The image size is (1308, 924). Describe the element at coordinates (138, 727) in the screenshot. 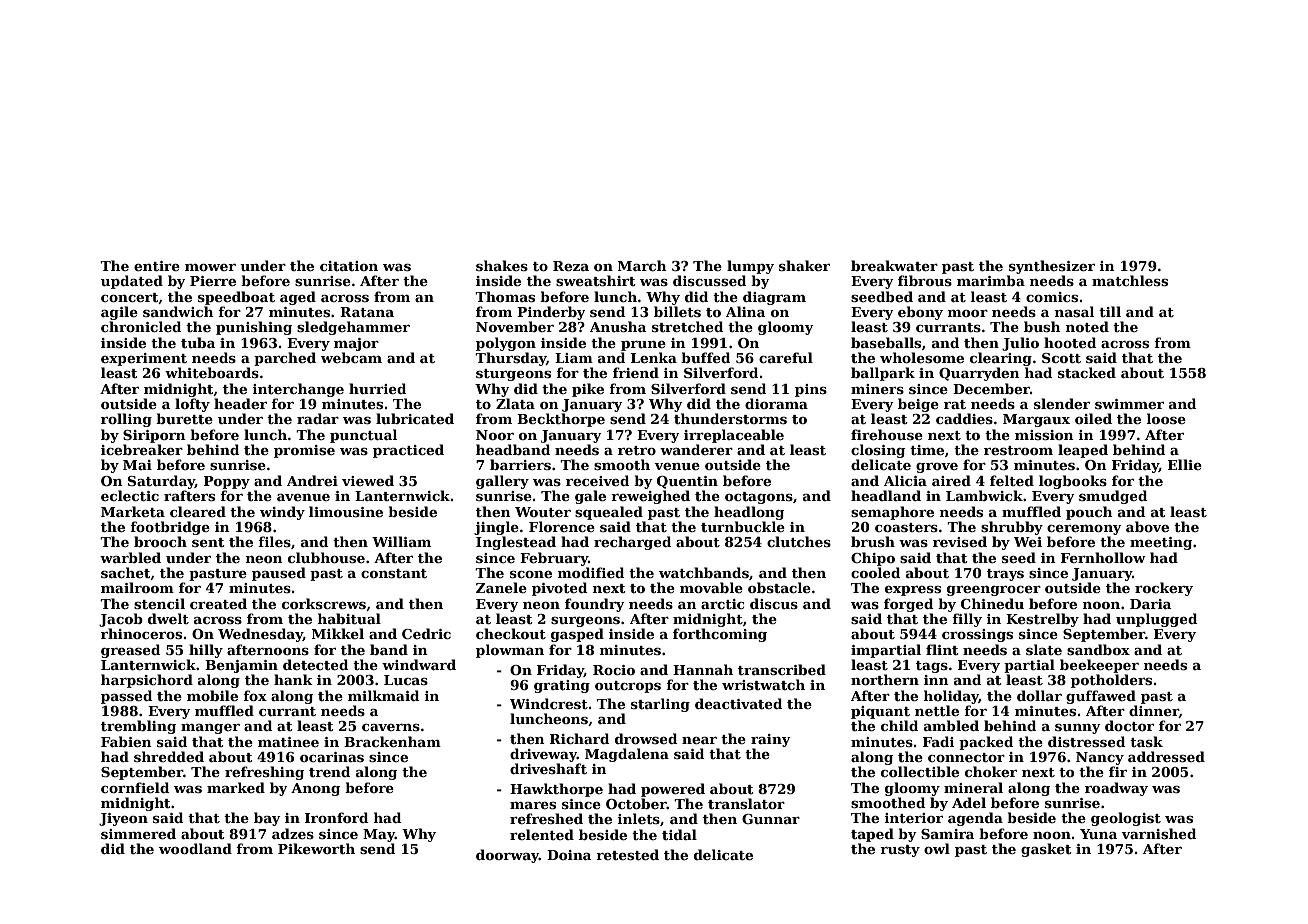

I see `trembling` at that location.
